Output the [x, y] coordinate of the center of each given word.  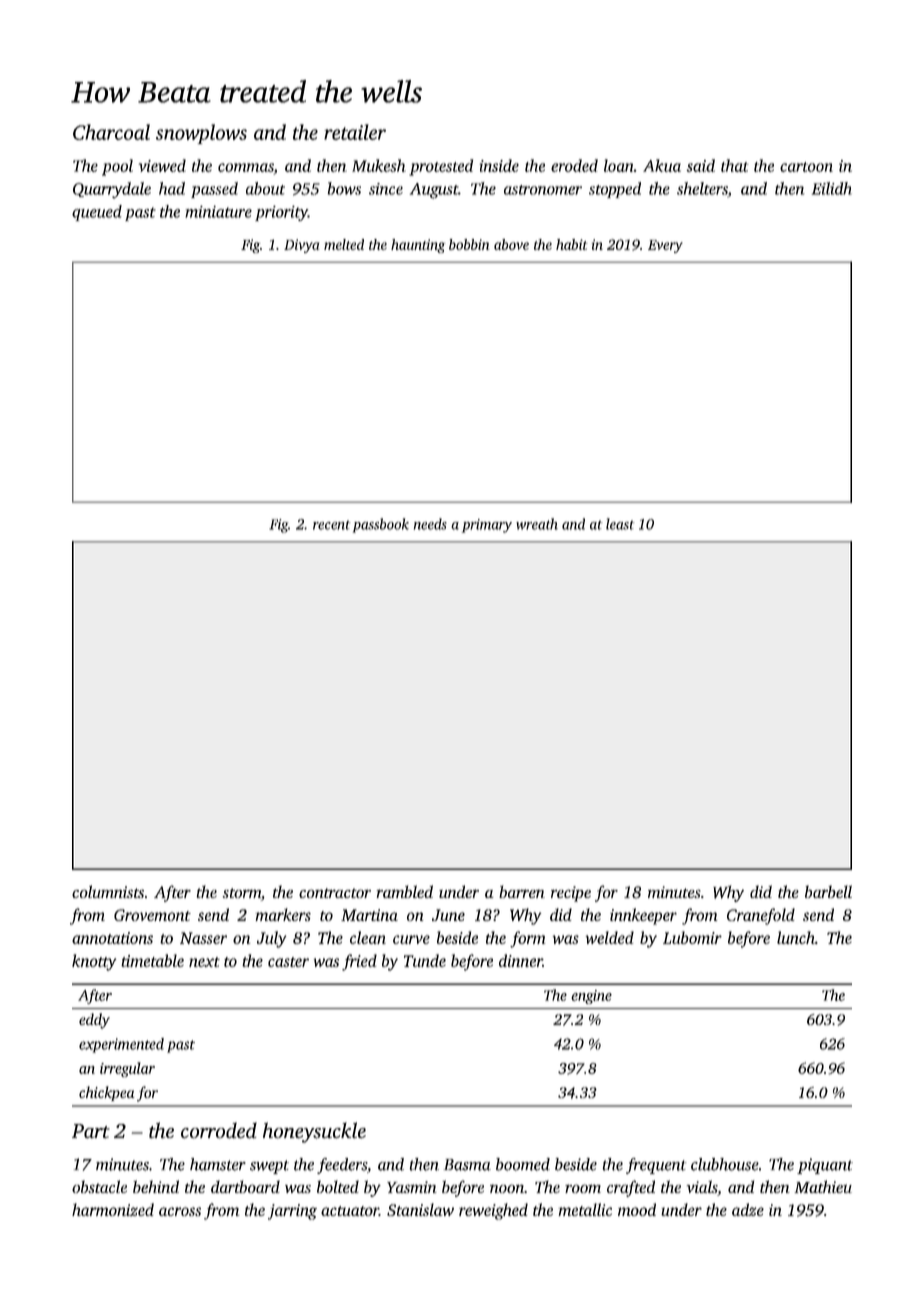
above [511, 244]
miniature [218, 212]
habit [571, 244]
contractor [335, 893]
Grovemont [152, 915]
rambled [404, 891]
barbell [828, 891]
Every [665, 246]
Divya [302, 246]
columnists [108, 891]
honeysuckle [314, 1132]
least [620, 524]
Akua [662, 165]
